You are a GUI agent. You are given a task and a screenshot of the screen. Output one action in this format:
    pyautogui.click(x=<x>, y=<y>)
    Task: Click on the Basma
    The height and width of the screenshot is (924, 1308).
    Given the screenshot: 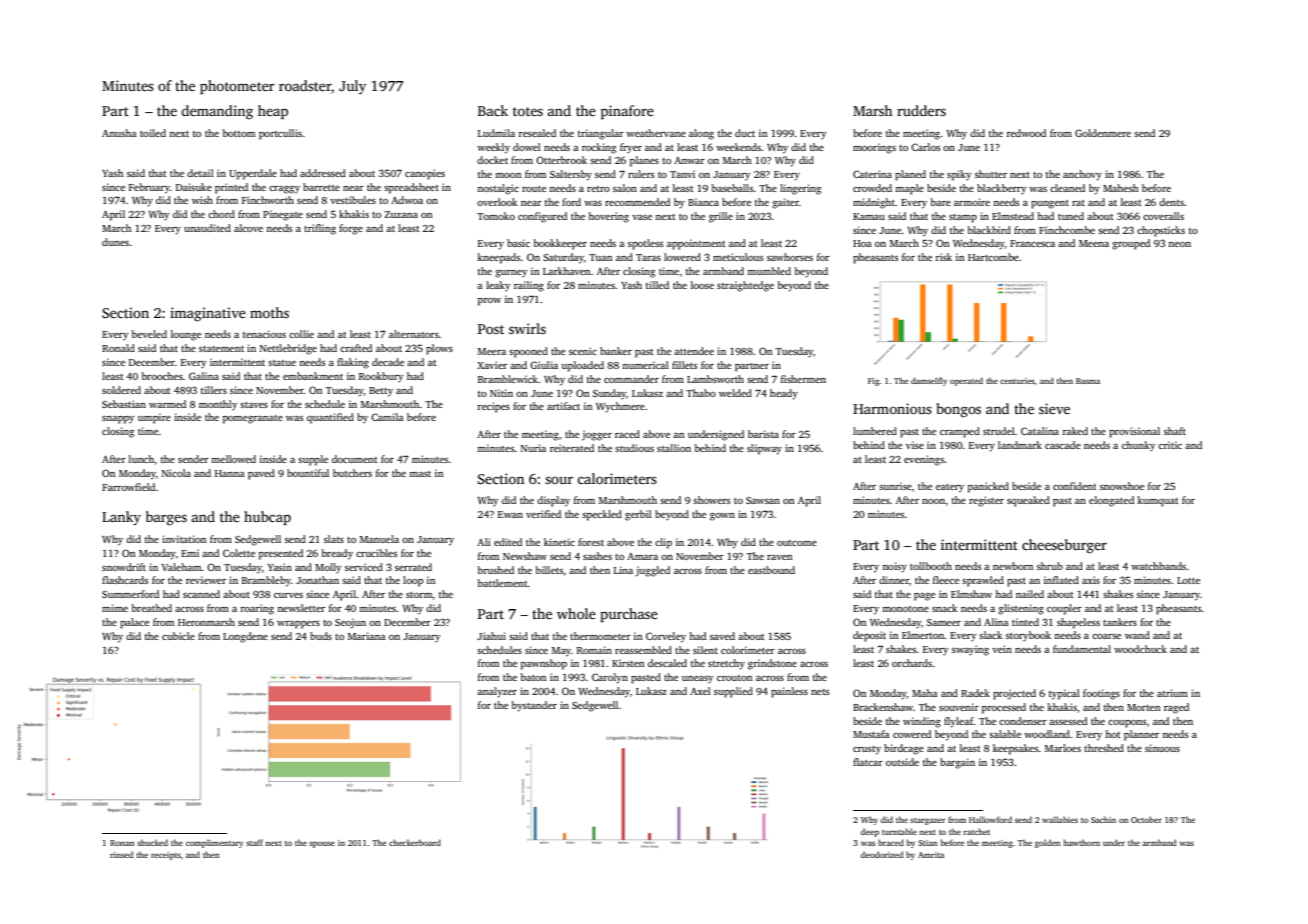 What is the action you would take?
    pyautogui.click(x=1088, y=381)
